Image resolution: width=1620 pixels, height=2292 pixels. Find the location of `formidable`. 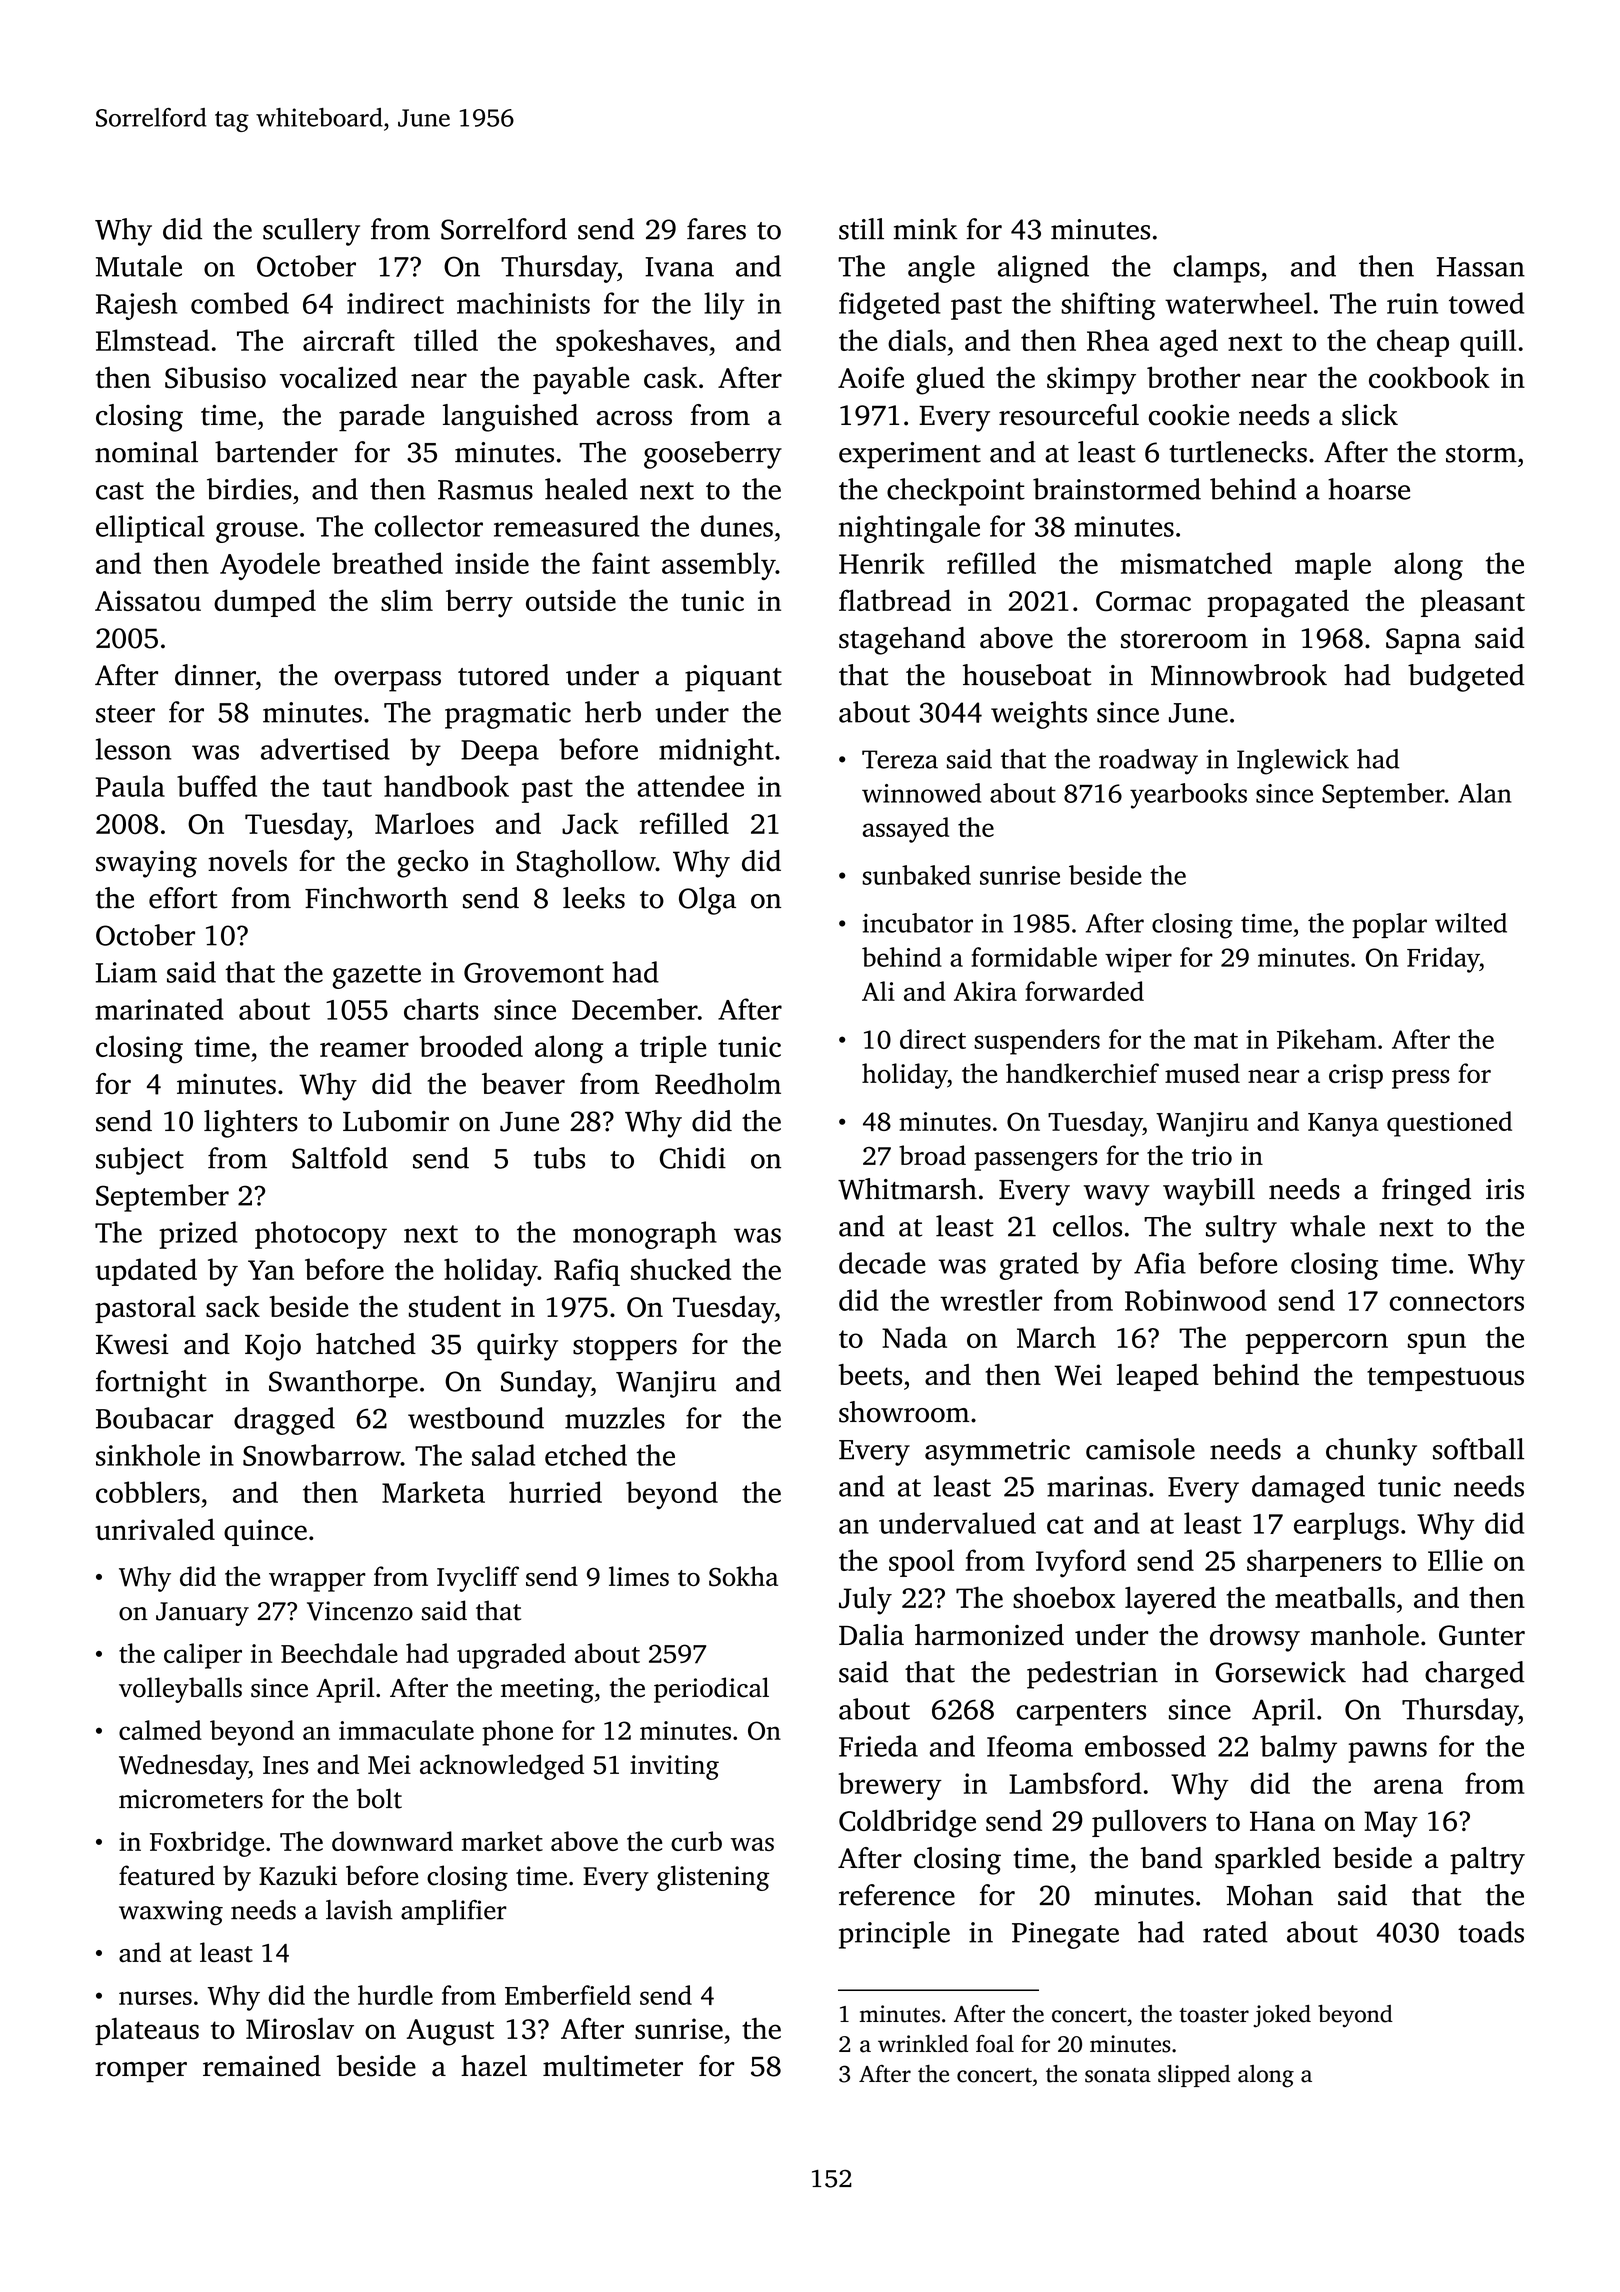

formidable is located at coordinates (1034, 957).
